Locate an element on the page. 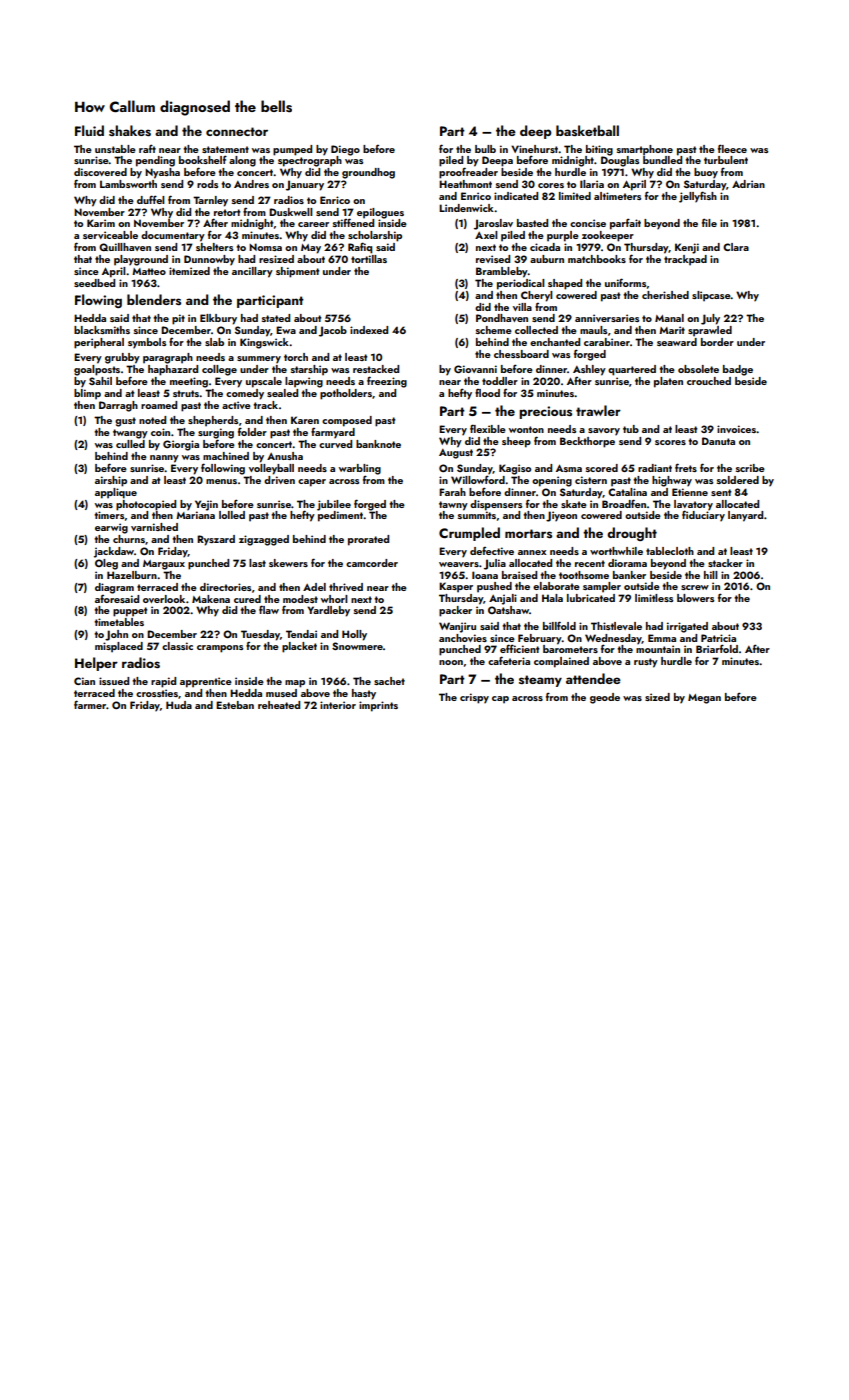 The width and height of the page is (849, 1400). photocopied is located at coordinates (146, 505).
